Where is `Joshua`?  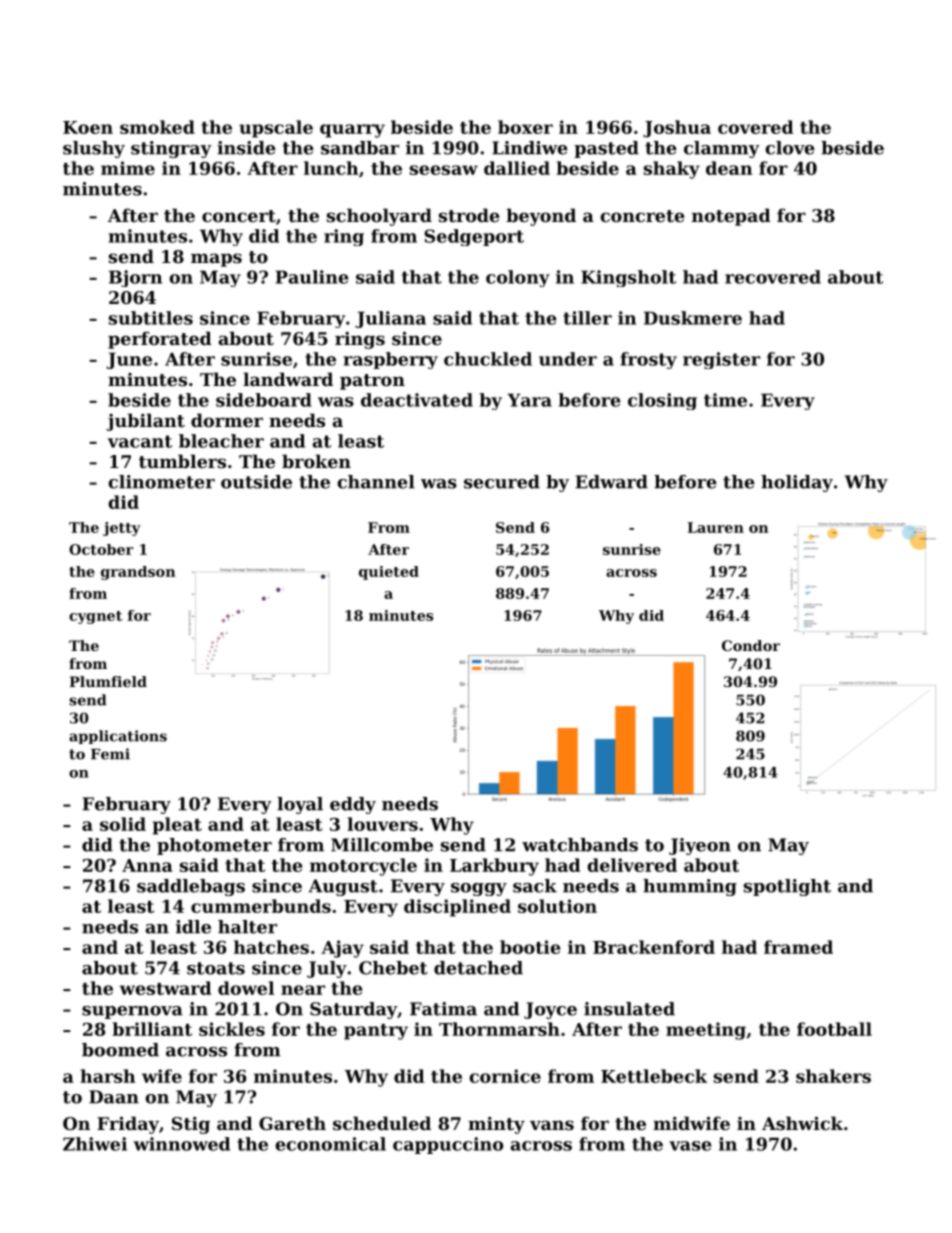
Joshua is located at coordinates (677, 129).
